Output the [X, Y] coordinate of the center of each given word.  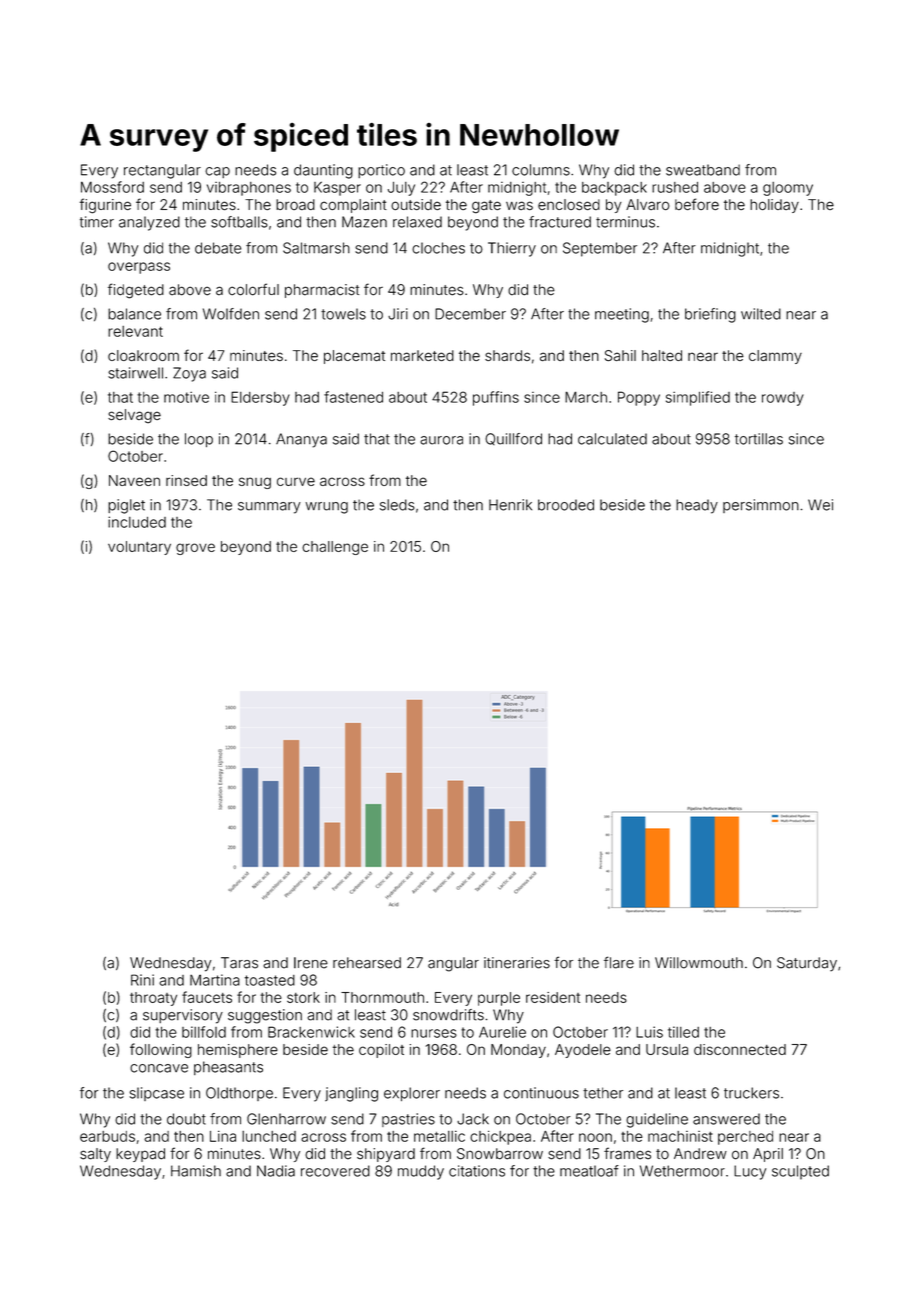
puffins [496, 398]
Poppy [639, 398]
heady [697, 506]
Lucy [750, 1172]
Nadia [276, 1171]
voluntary [139, 548]
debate [218, 248]
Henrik [510, 505]
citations [477, 1171]
